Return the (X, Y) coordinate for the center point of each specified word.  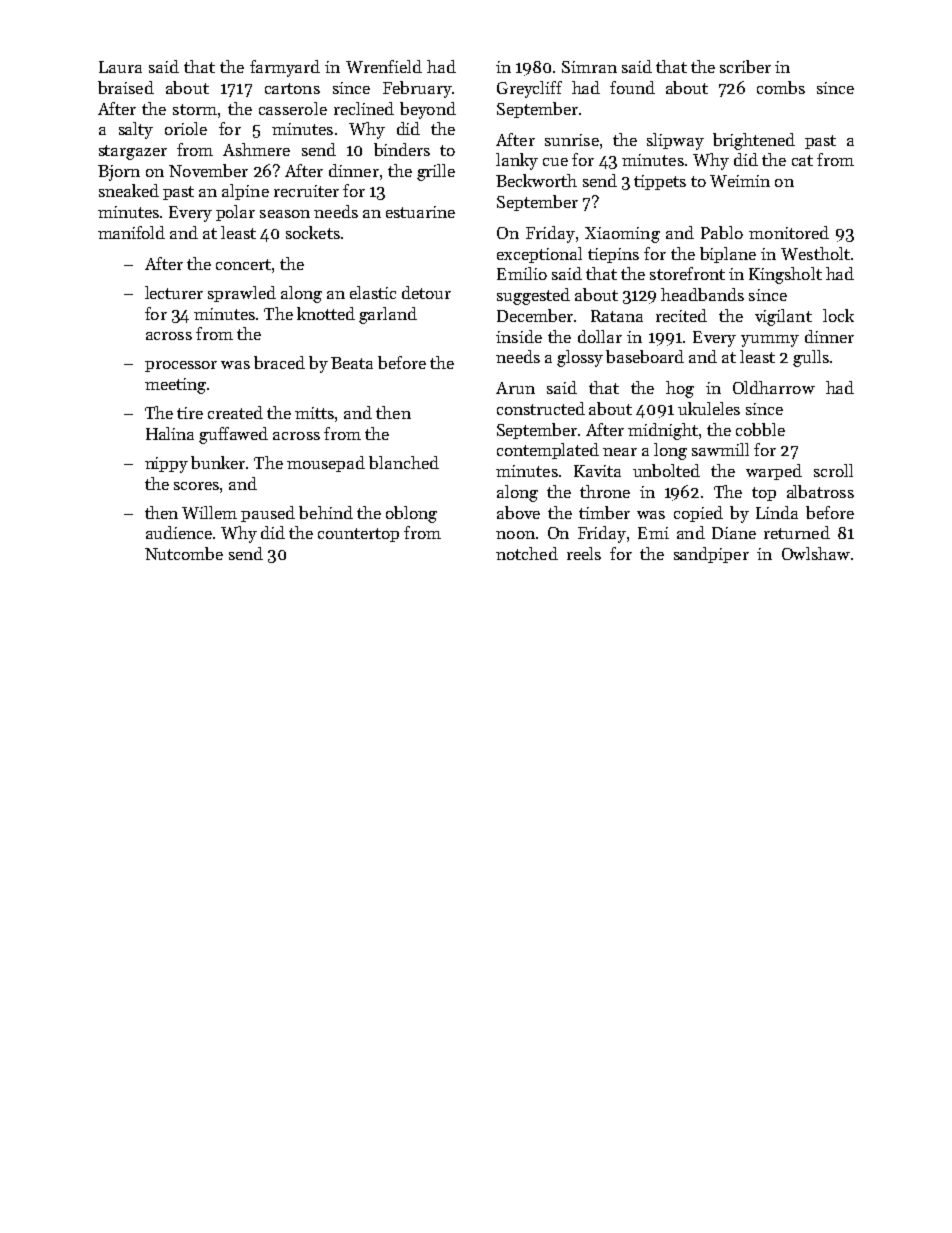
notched (527, 553)
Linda (777, 512)
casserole (293, 108)
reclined (364, 108)
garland (388, 315)
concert (243, 264)
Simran (589, 67)
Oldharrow (774, 387)
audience (179, 532)
